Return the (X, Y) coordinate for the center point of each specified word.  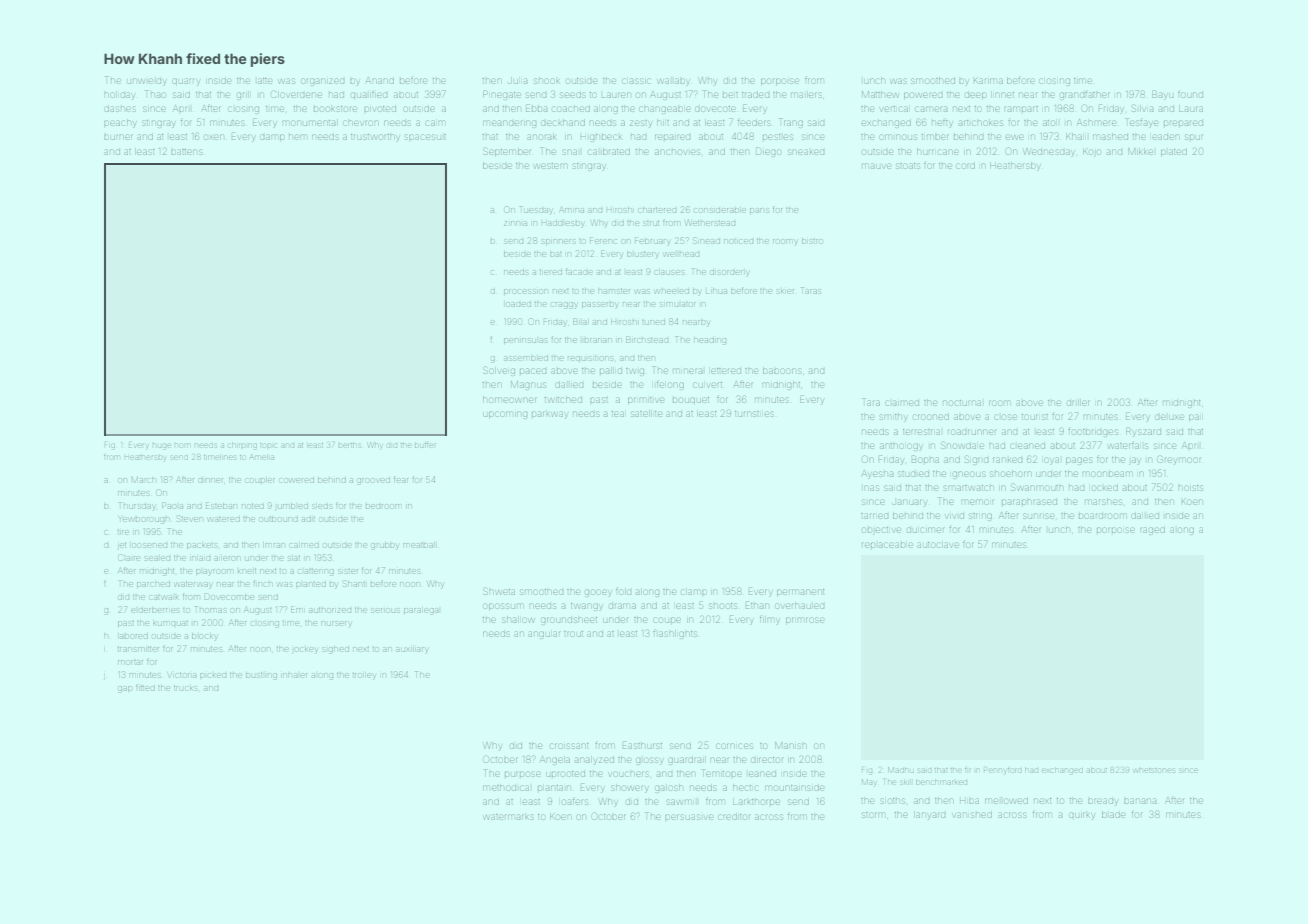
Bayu (1162, 95)
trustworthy (375, 138)
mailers (806, 95)
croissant (569, 746)
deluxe (1169, 417)
